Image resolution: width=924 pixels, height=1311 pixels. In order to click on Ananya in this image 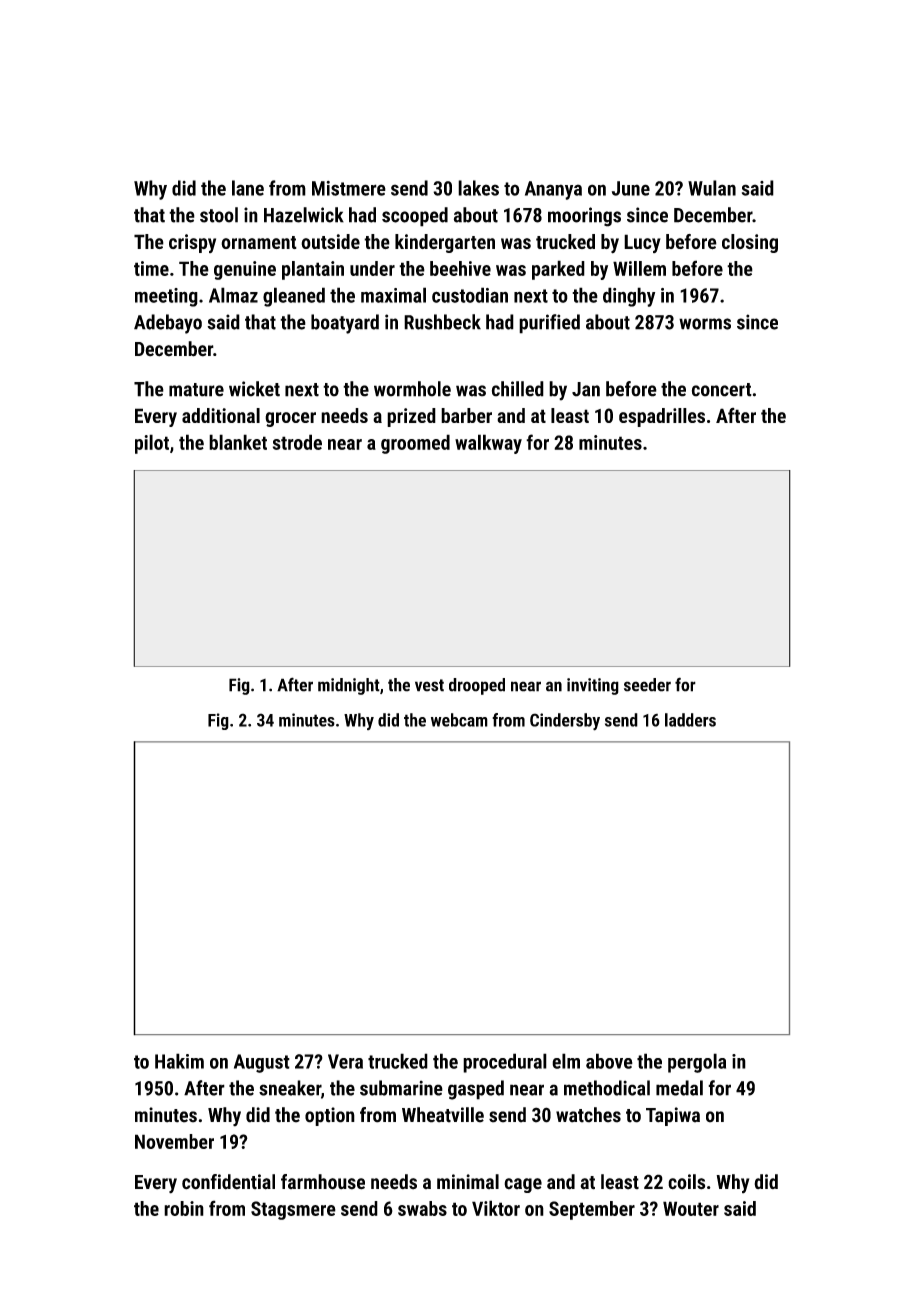, I will do `click(553, 190)`.
